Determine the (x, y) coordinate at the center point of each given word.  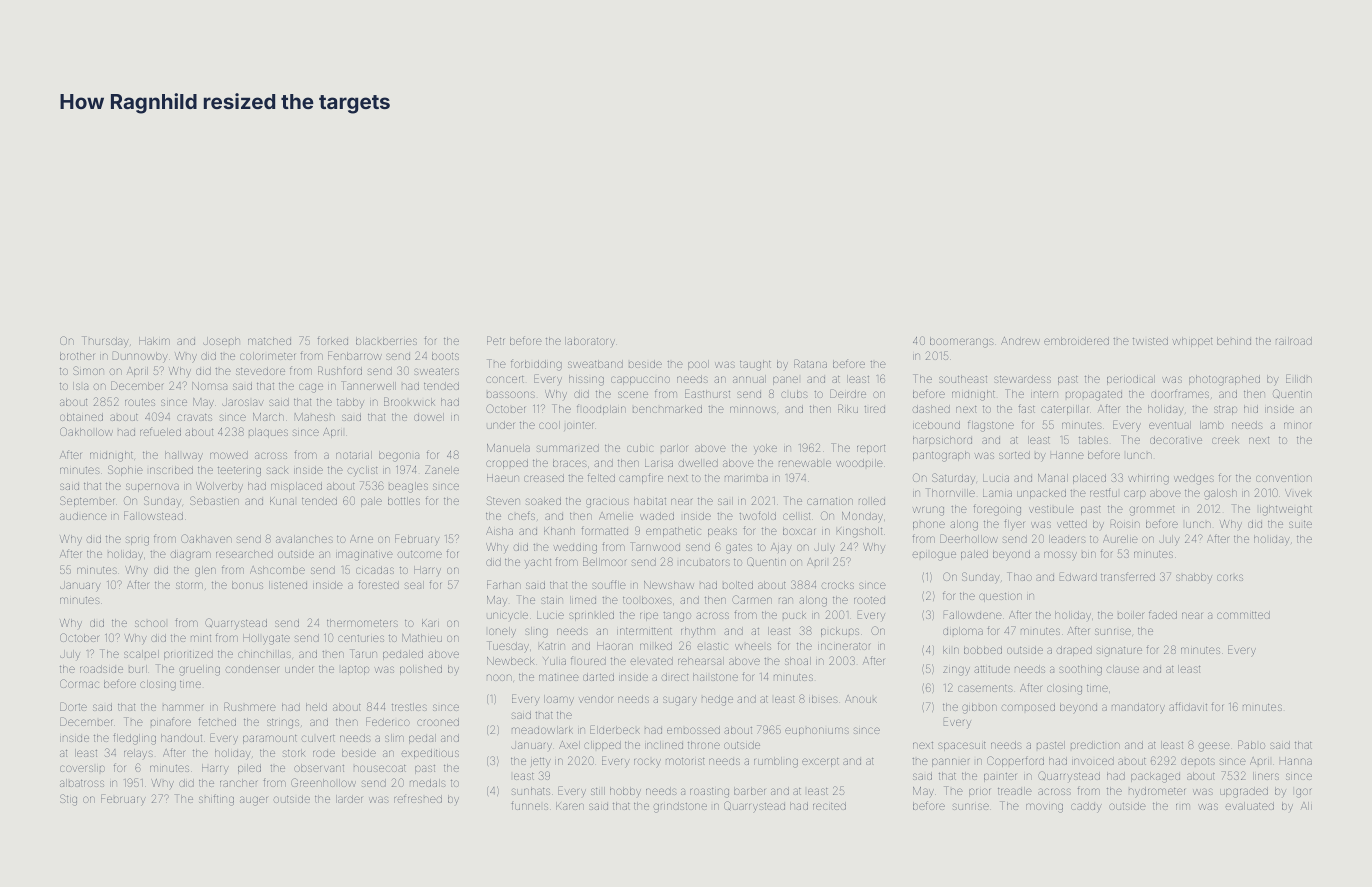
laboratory (590, 341)
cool (549, 425)
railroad (1294, 341)
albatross (82, 783)
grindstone (680, 807)
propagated (1094, 396)
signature (1119, 652)
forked (333, 340)
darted (598, 677)
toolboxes (647, 600)
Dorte (73, 706)
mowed (229, 455)
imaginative (364, 556)
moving (1044, 808)
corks (1230, 577)
